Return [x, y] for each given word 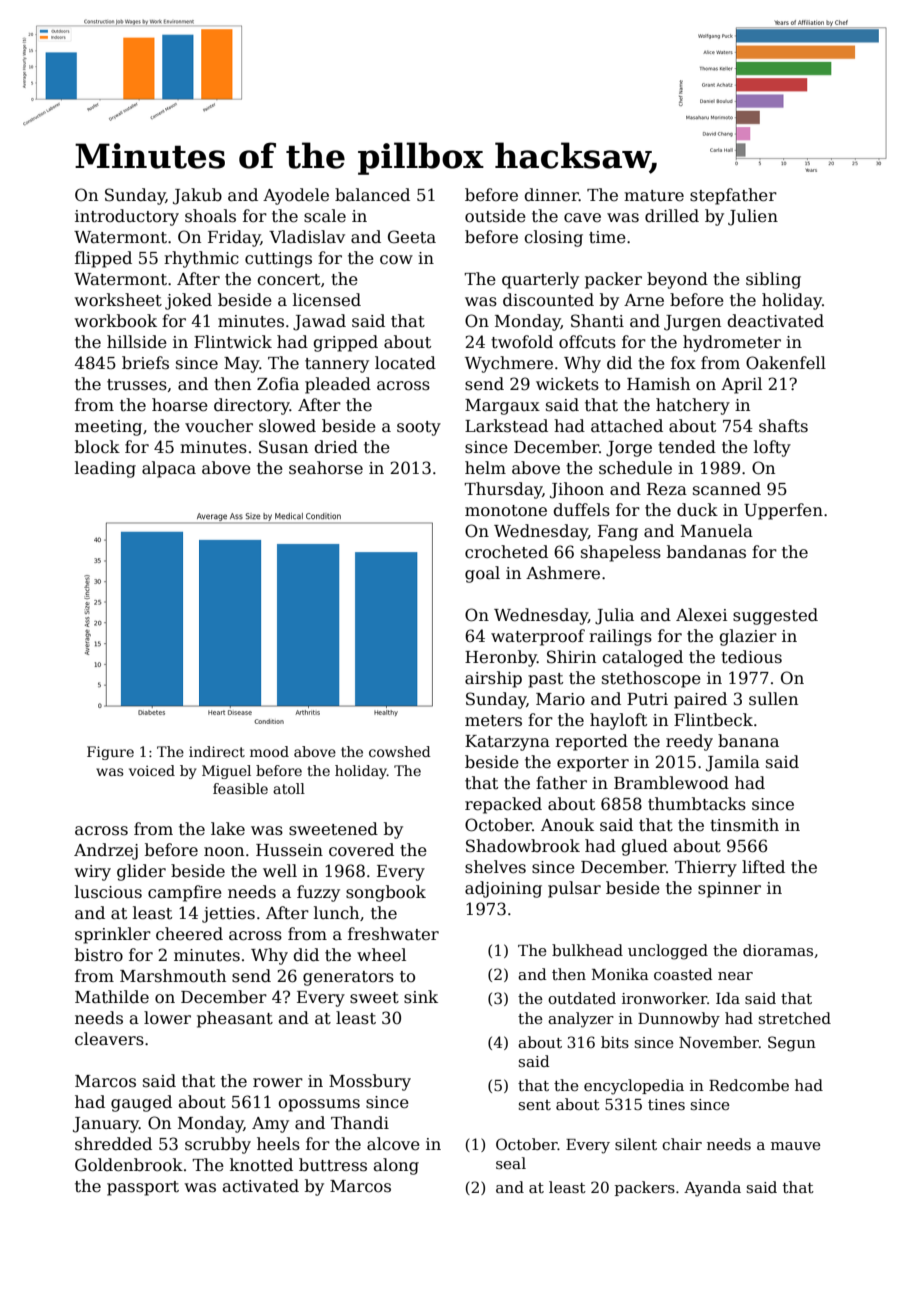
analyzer [581, 1020]
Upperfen [783, 511]
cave [582, 218]
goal [482, 574]
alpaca [169, 469]
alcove [393, 1144]
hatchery [693, 406]
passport [143, 1188]
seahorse [326, 468]
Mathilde [112, 997]
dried [336, 447]
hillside [137, 342]
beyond [677, 280]
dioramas [778, 950]
